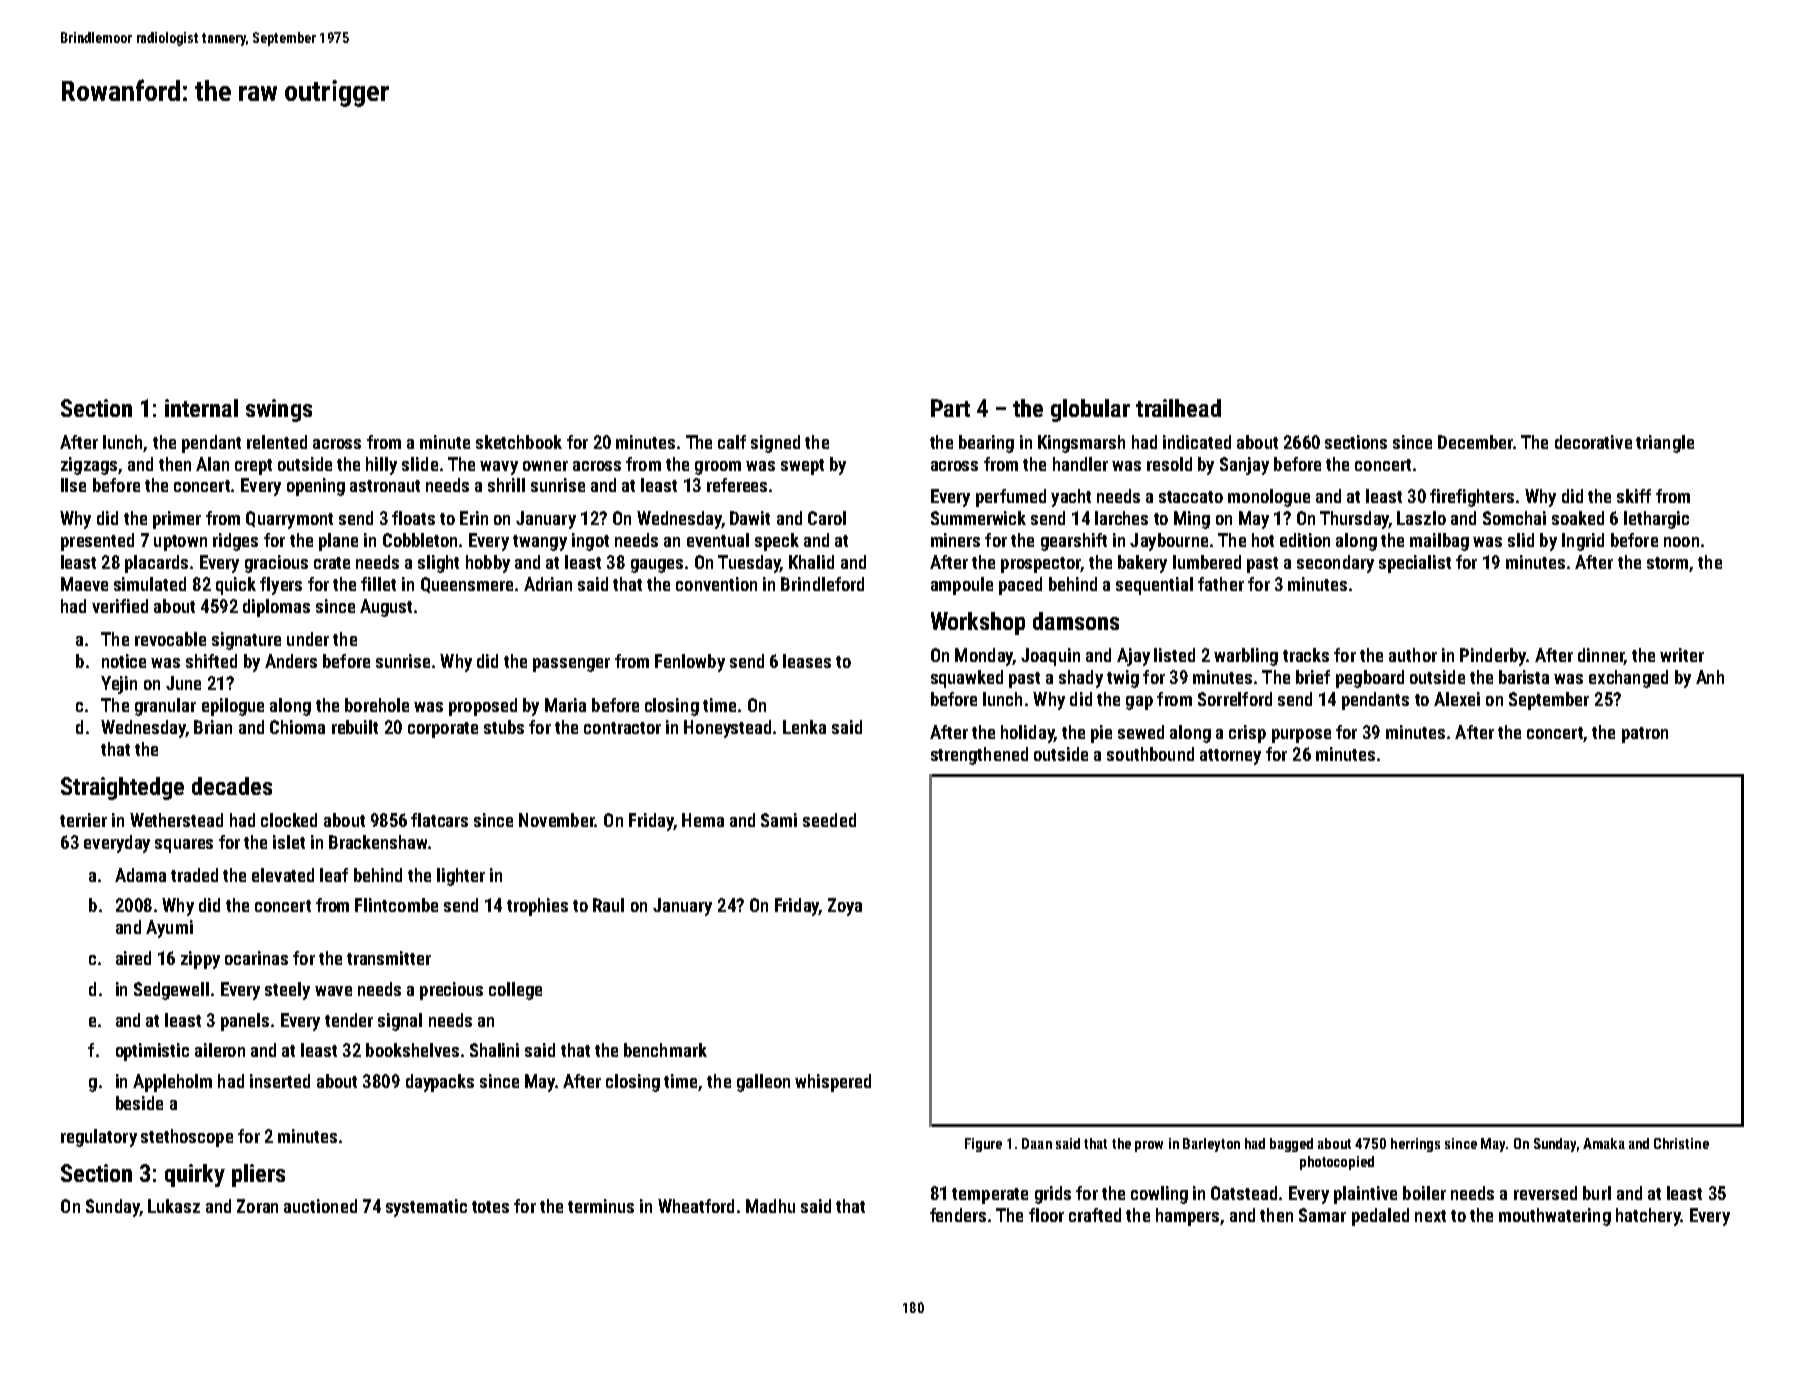  I want to click on August, so click(386, 608).
